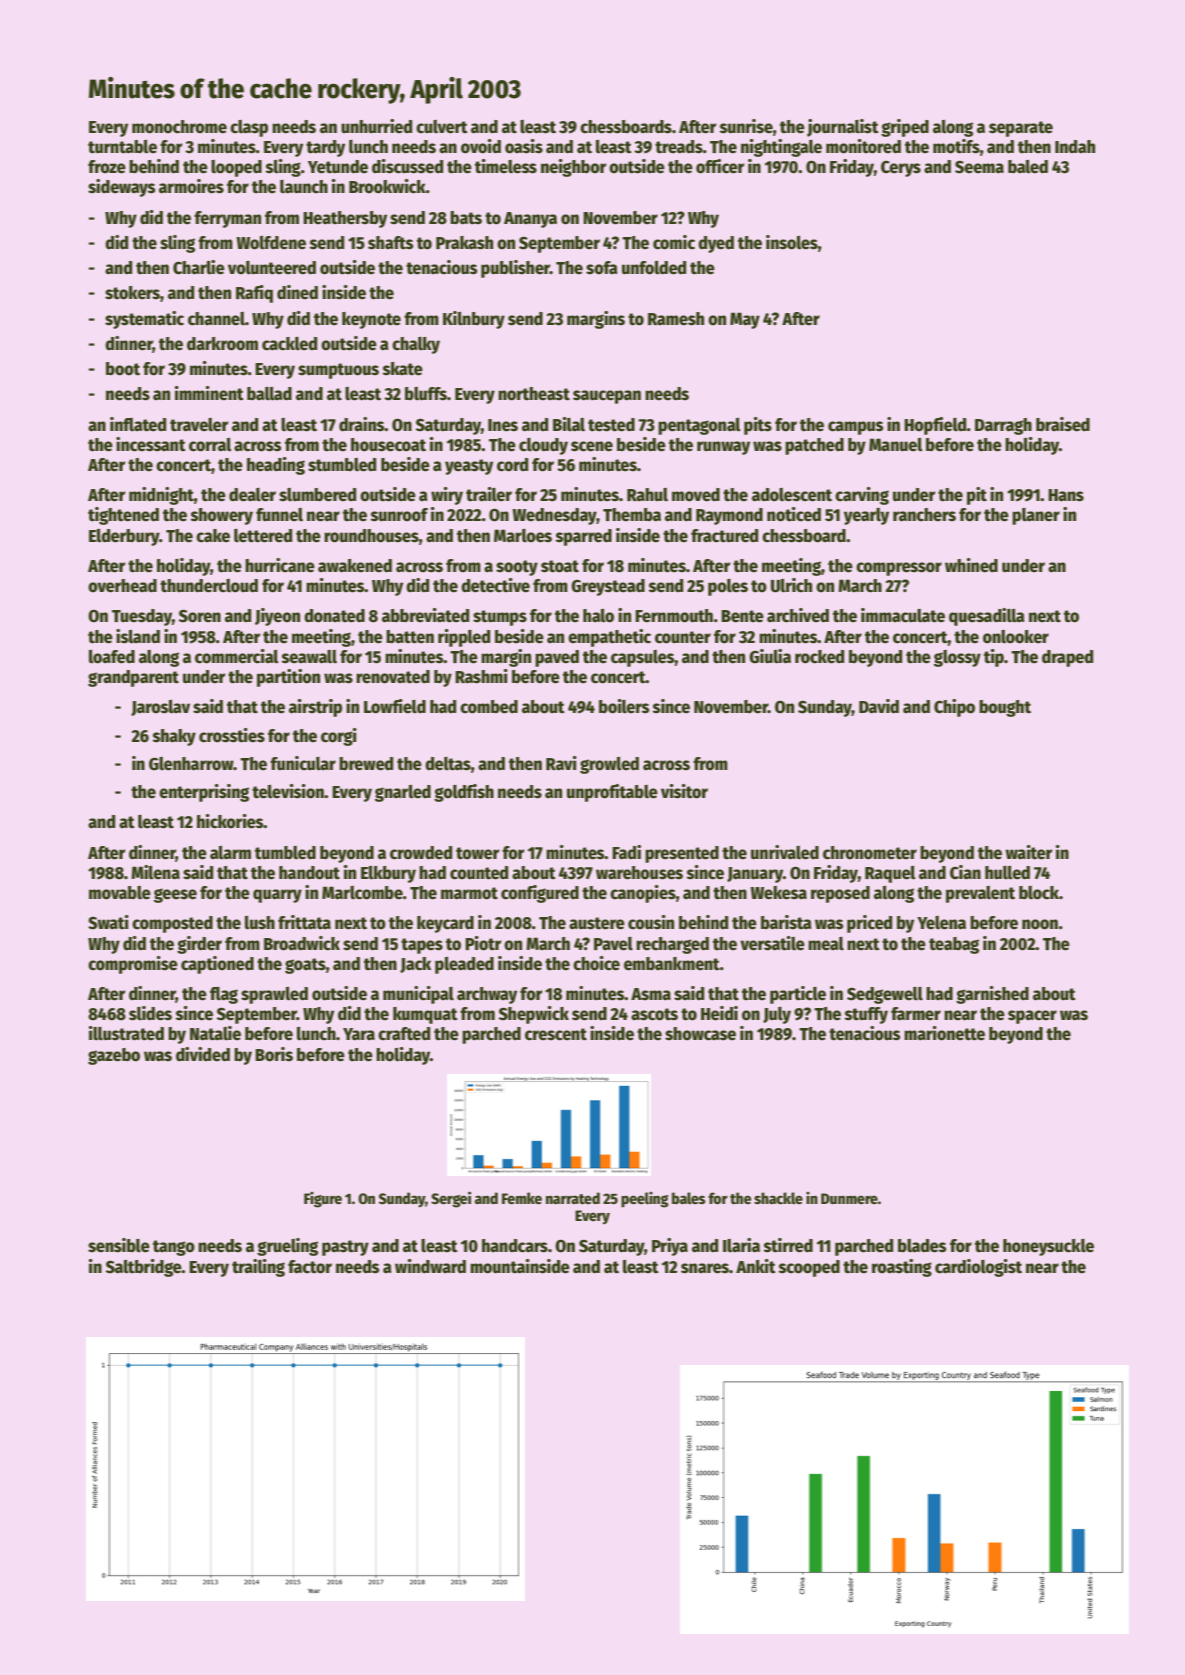 This screenshot has width=1185, height=1675. What do you see at coordinates (905, 128) in the screenshot?
I see `griped` at bounding box center [905, 128].
